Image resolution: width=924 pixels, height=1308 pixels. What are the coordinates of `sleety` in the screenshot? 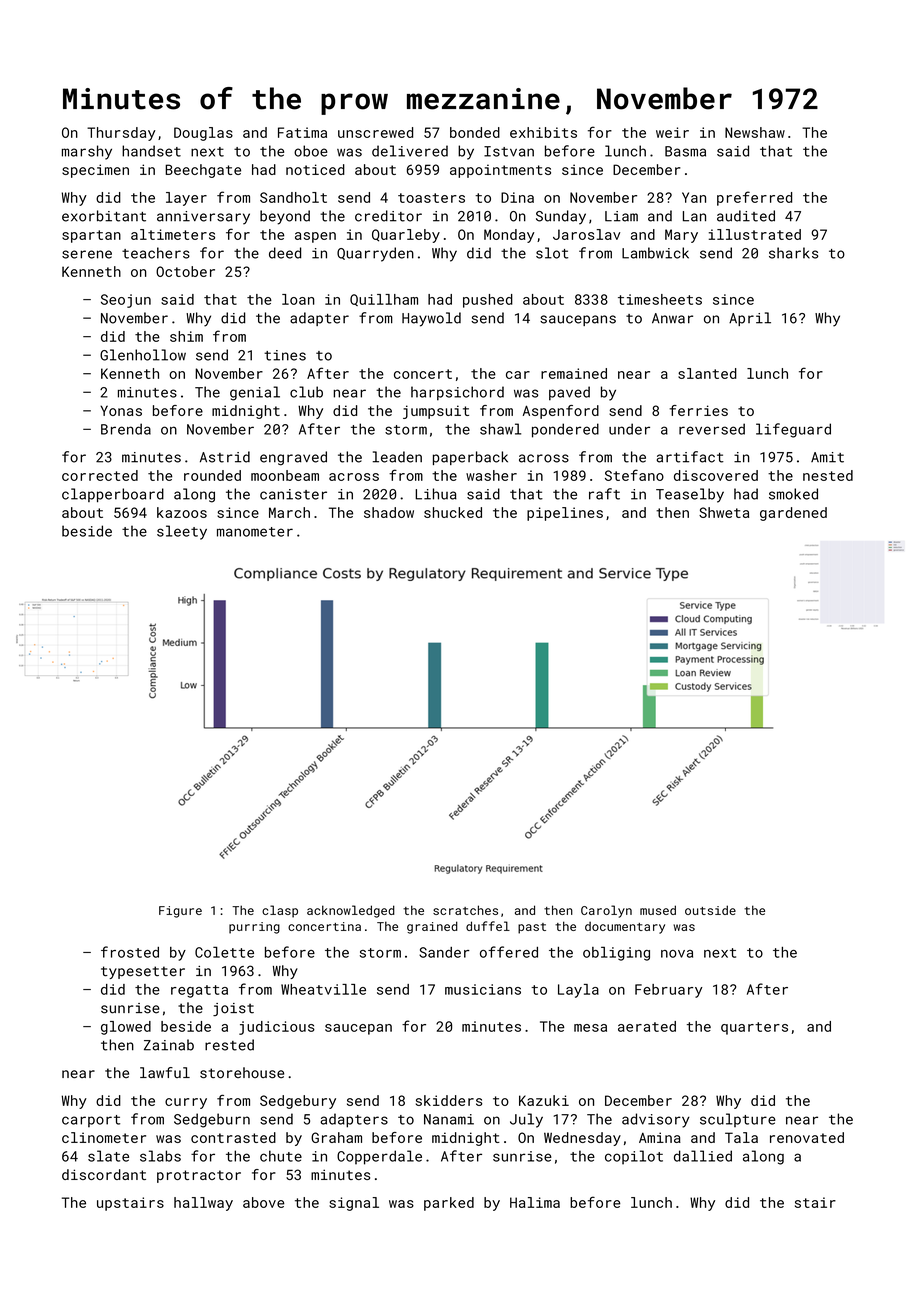 It's located at (182, 532).
